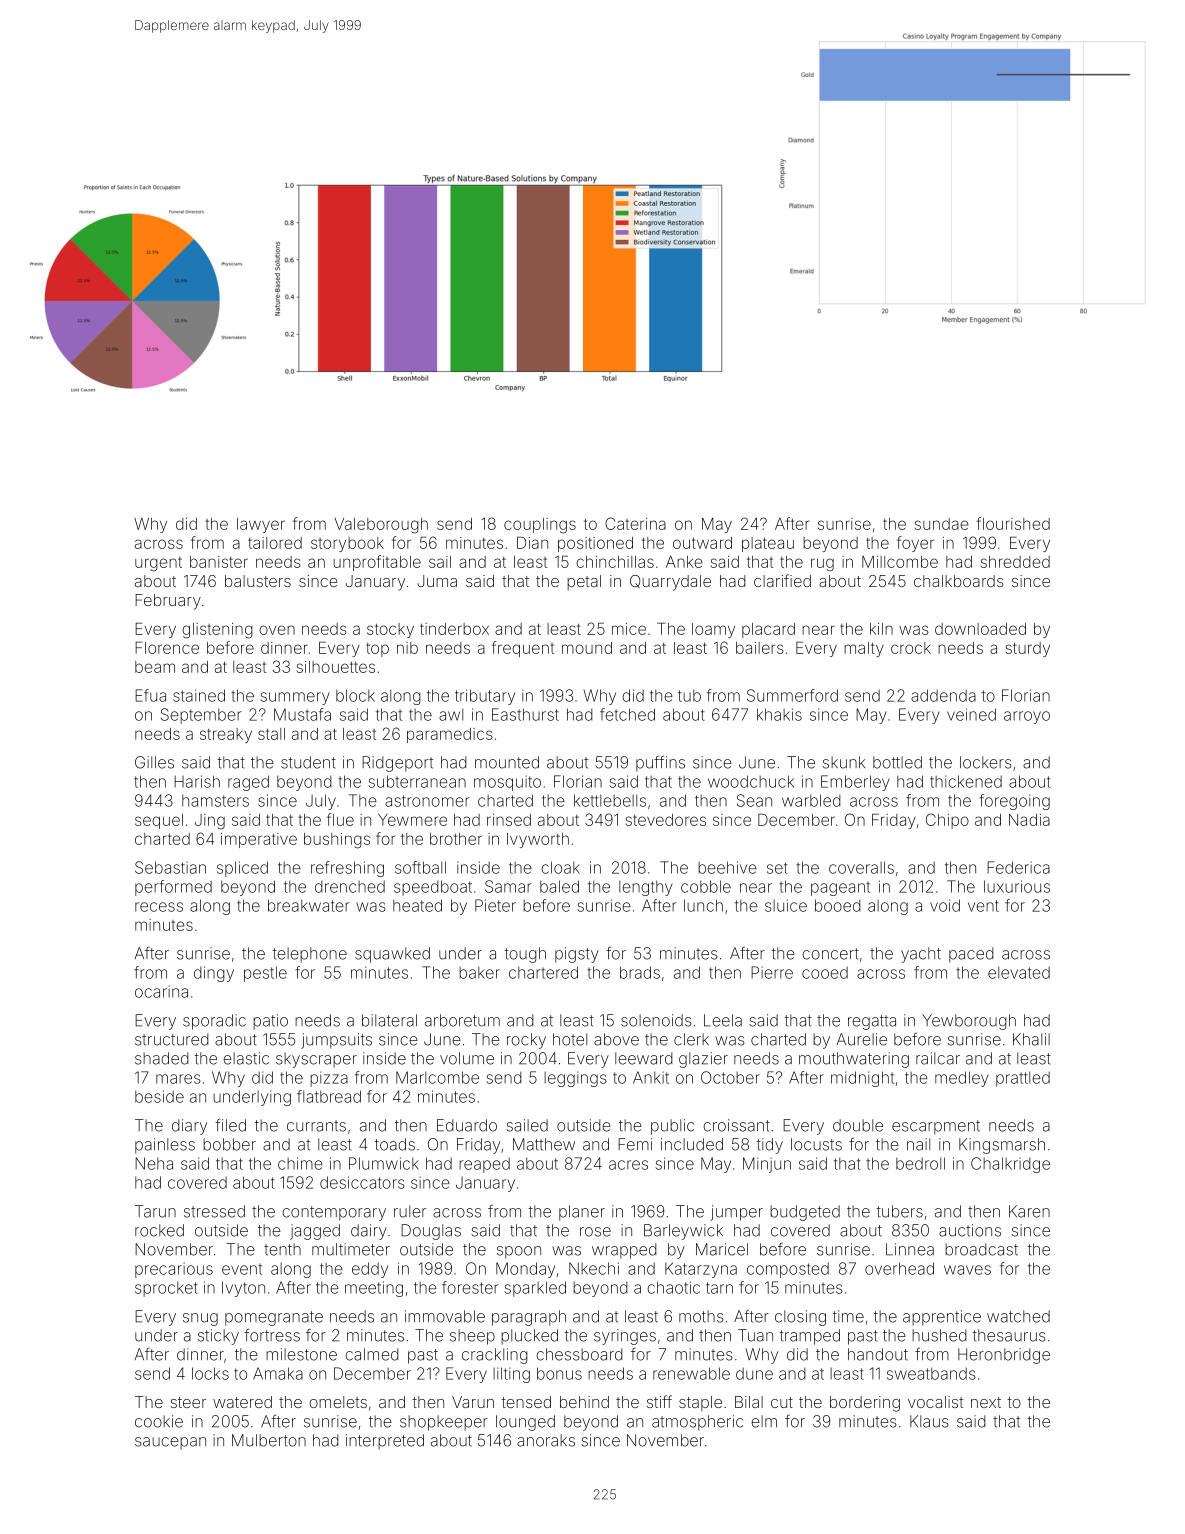  What do you see at coordinates (1031, 1039) in the document?
I see `Khalil` at bounding box center [1031, 1039].
